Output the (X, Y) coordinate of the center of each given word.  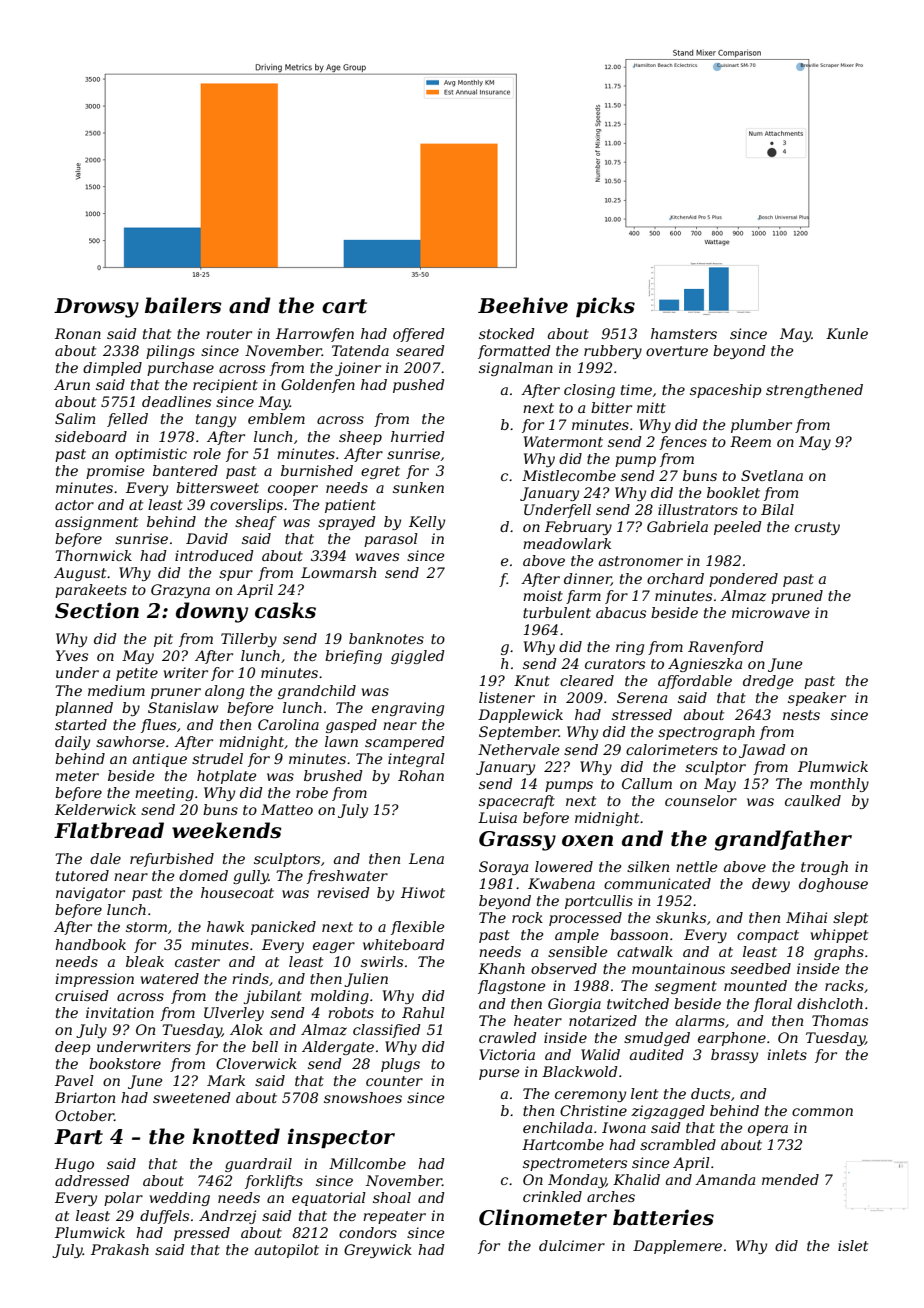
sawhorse (130, 741)
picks (605, 307)
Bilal (777, 509)
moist (543, 595)
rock (527, 917)
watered (170, 978)
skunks (681, 917)
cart (344, 306)
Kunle (847, 333)
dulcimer (572, 1245)
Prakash (120, 1249)
